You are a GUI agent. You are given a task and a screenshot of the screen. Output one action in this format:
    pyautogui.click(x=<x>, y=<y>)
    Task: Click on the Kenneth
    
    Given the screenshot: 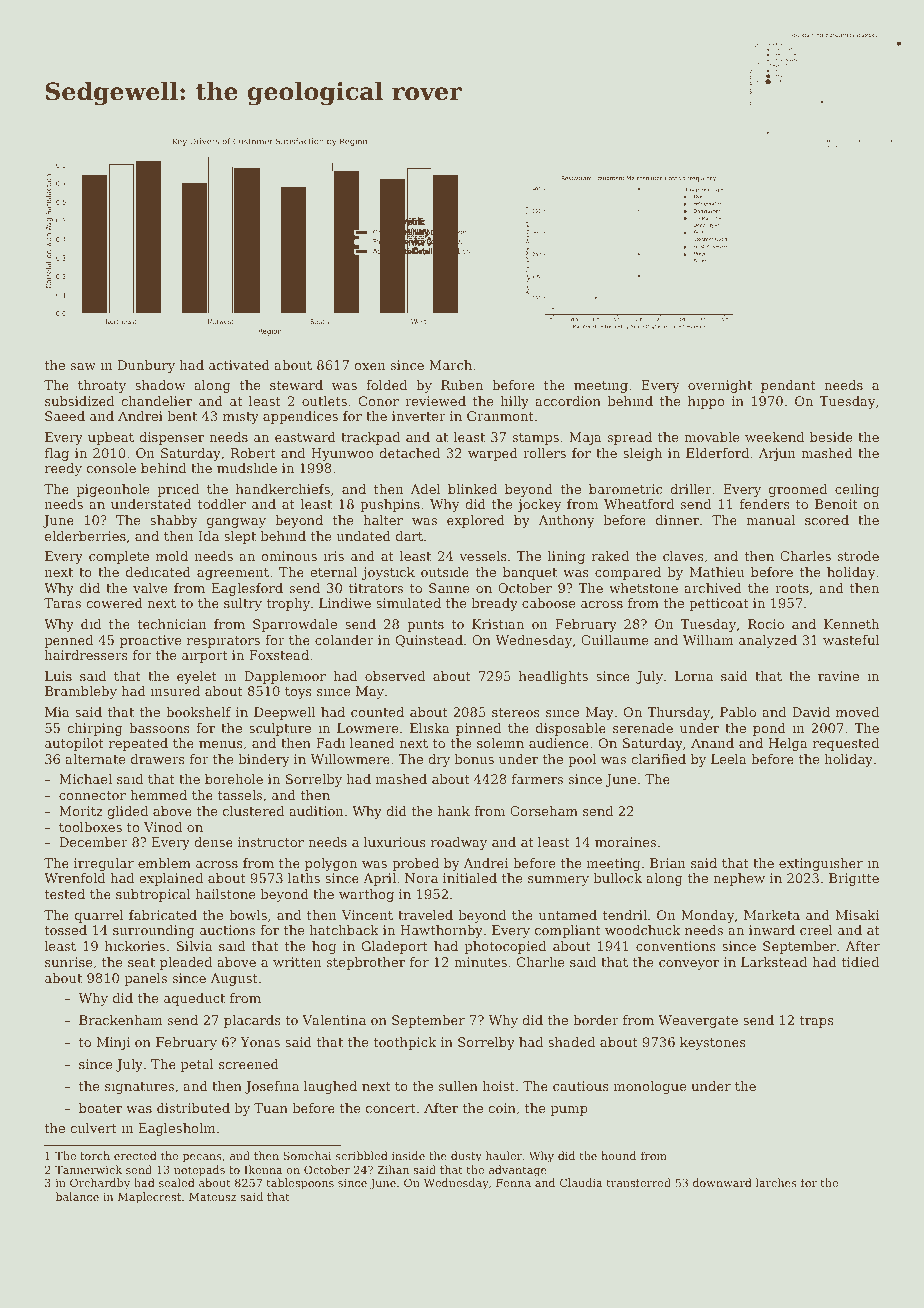 What is the action you would take?
    pyautogui.click(x=851, y=624)
